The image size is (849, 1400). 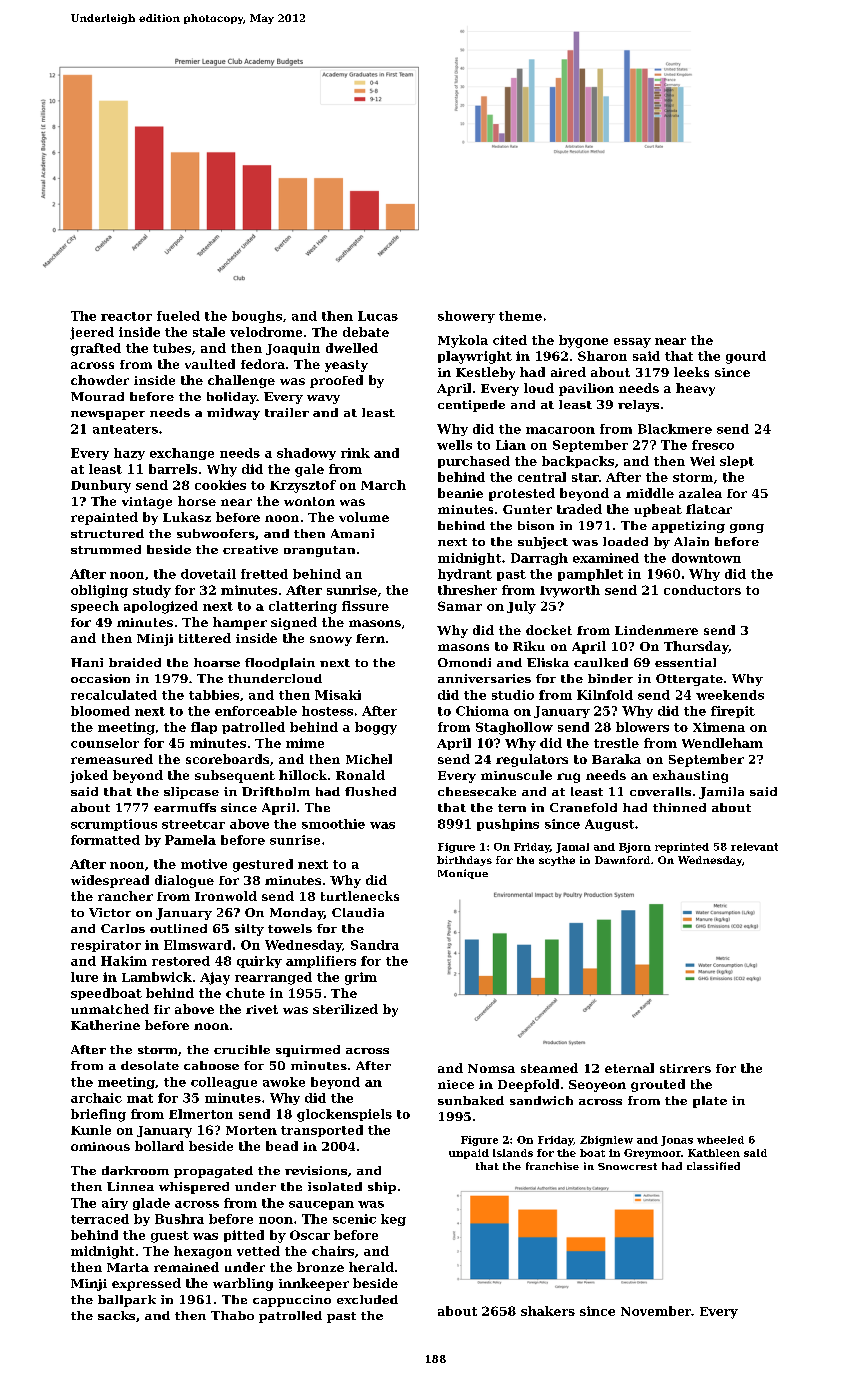 What do you see at coordinates (365, 606) in the page?
I see `fissure` at bounding box center [365, 606].
